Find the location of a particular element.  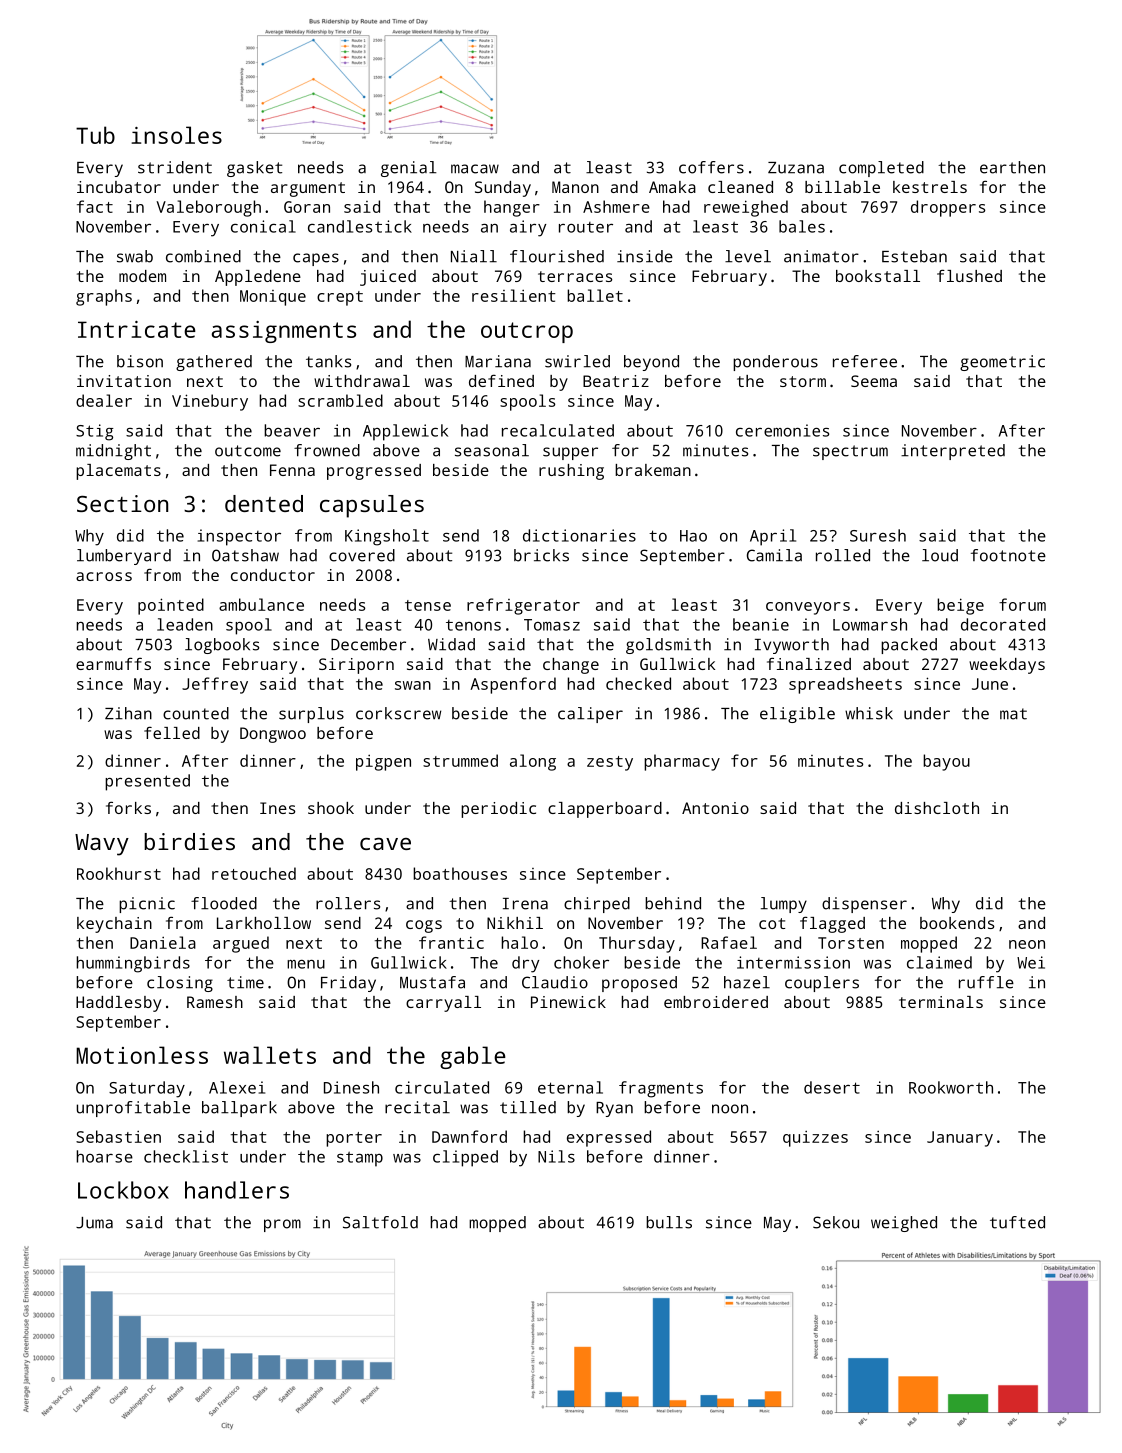

caliper is located at coordinates (590, 715).
